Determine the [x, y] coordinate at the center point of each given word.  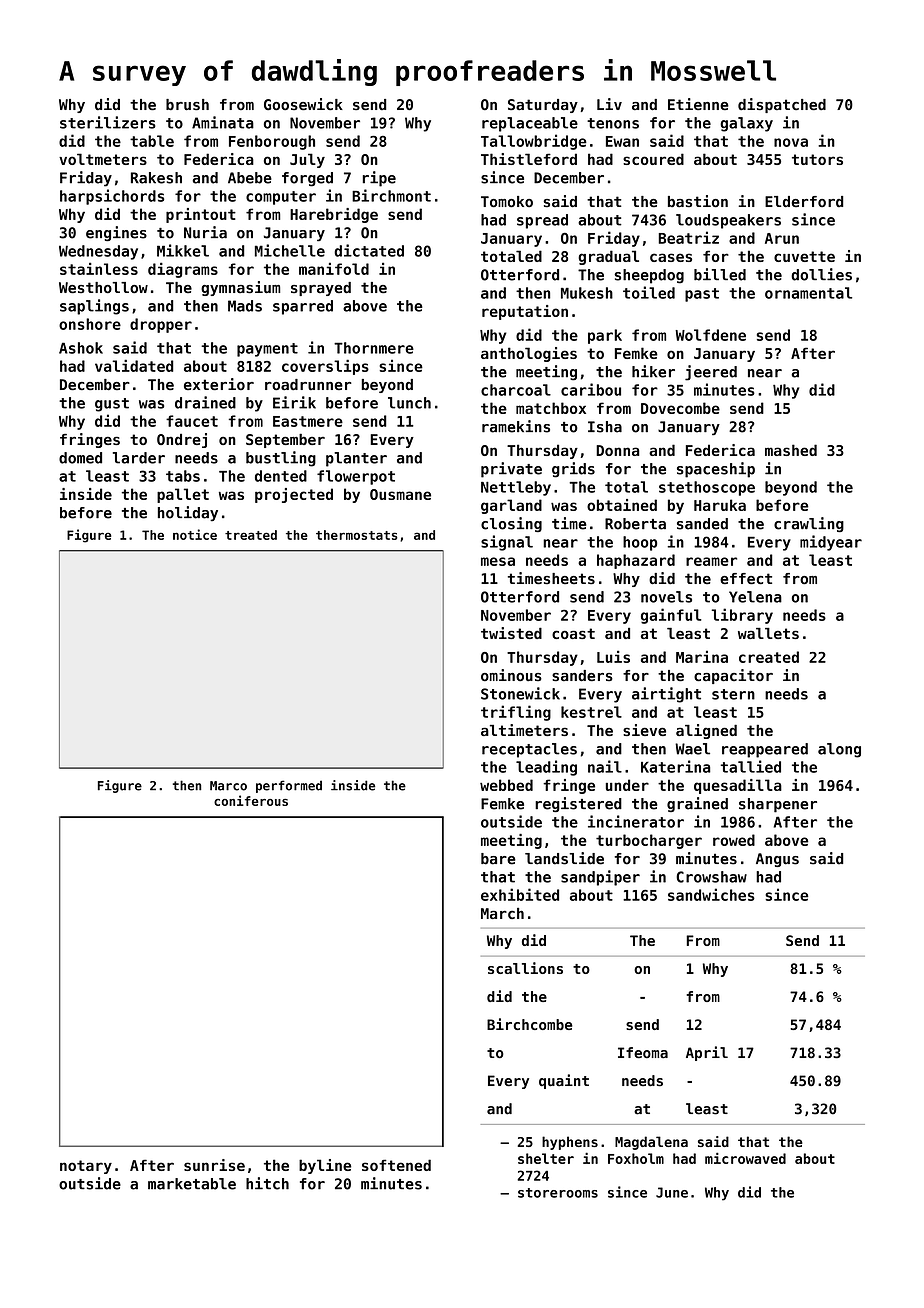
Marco [228, 786]
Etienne [698, 104]
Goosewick [303, 104]
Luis [613, 656]
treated [251, 535]
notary [86, 1167]
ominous [511, 675]
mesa [498, 561]
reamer [711, 561]
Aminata [223, 122]
